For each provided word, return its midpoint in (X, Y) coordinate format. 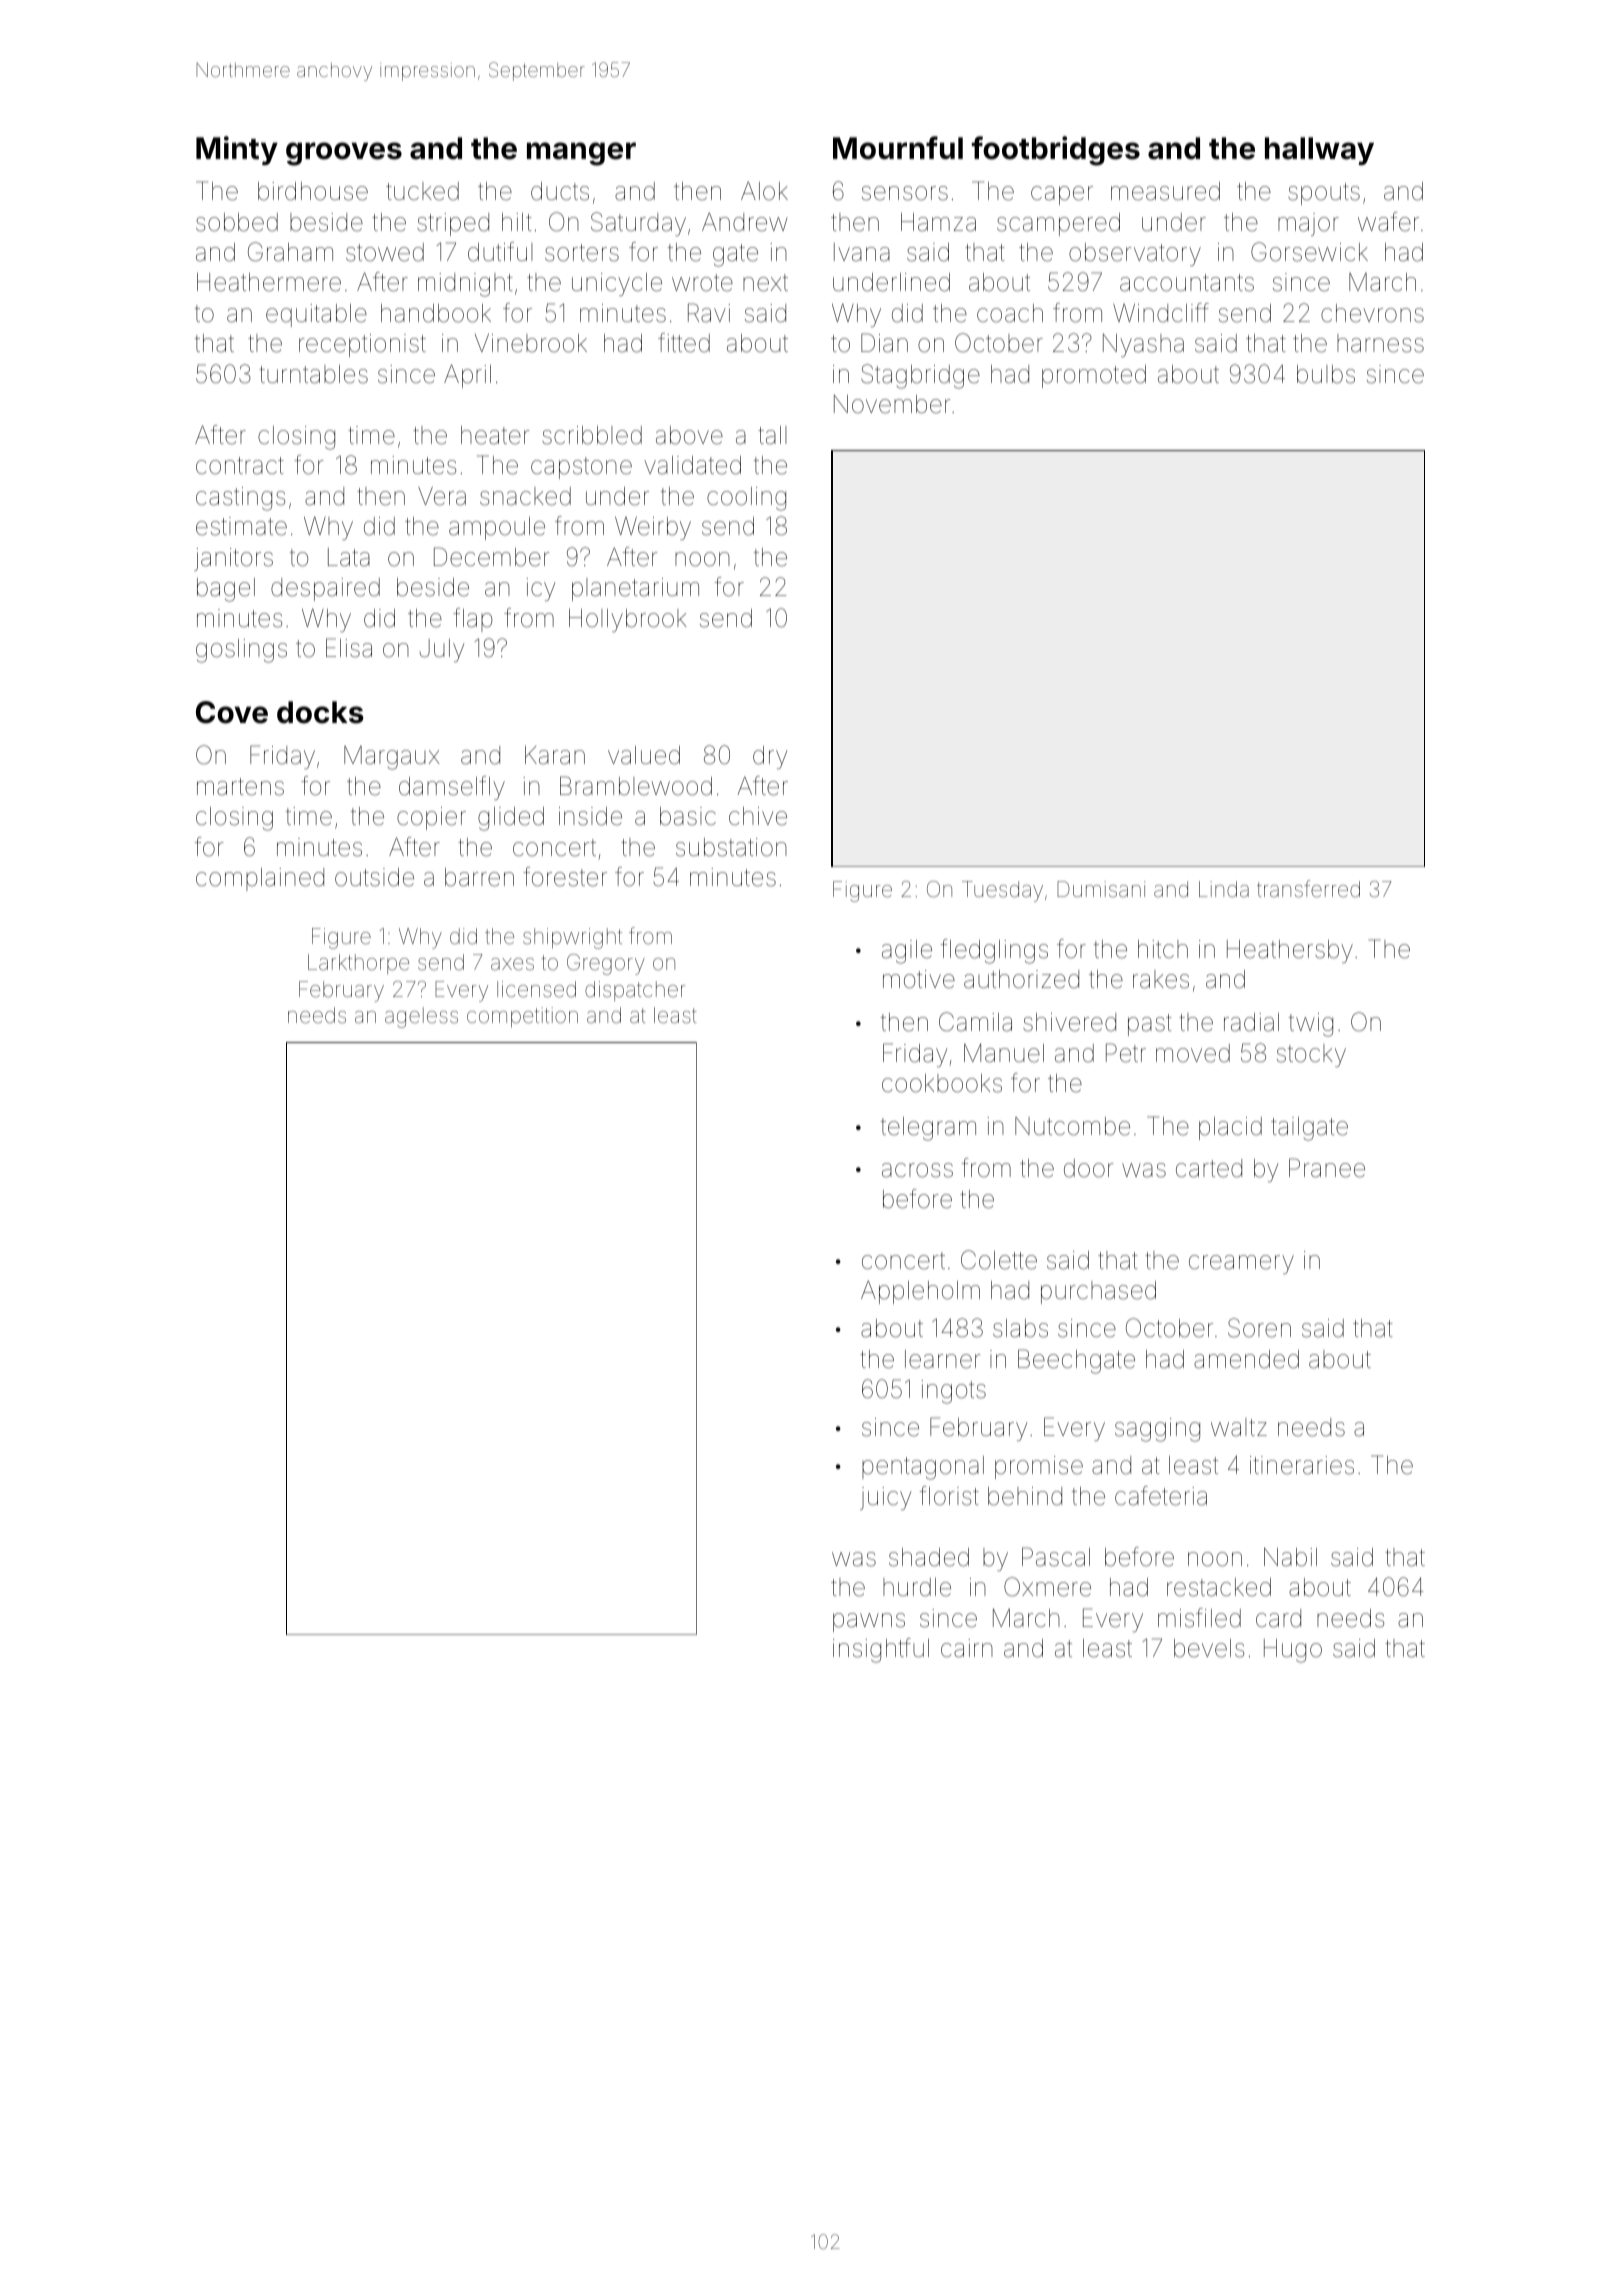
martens (240, 787)
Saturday (638, 224)
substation (731, 847)
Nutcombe (1072, 1126)
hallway (1319, 151)
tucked (422, 191)
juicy (885, 1498)
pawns (869, 1622)
